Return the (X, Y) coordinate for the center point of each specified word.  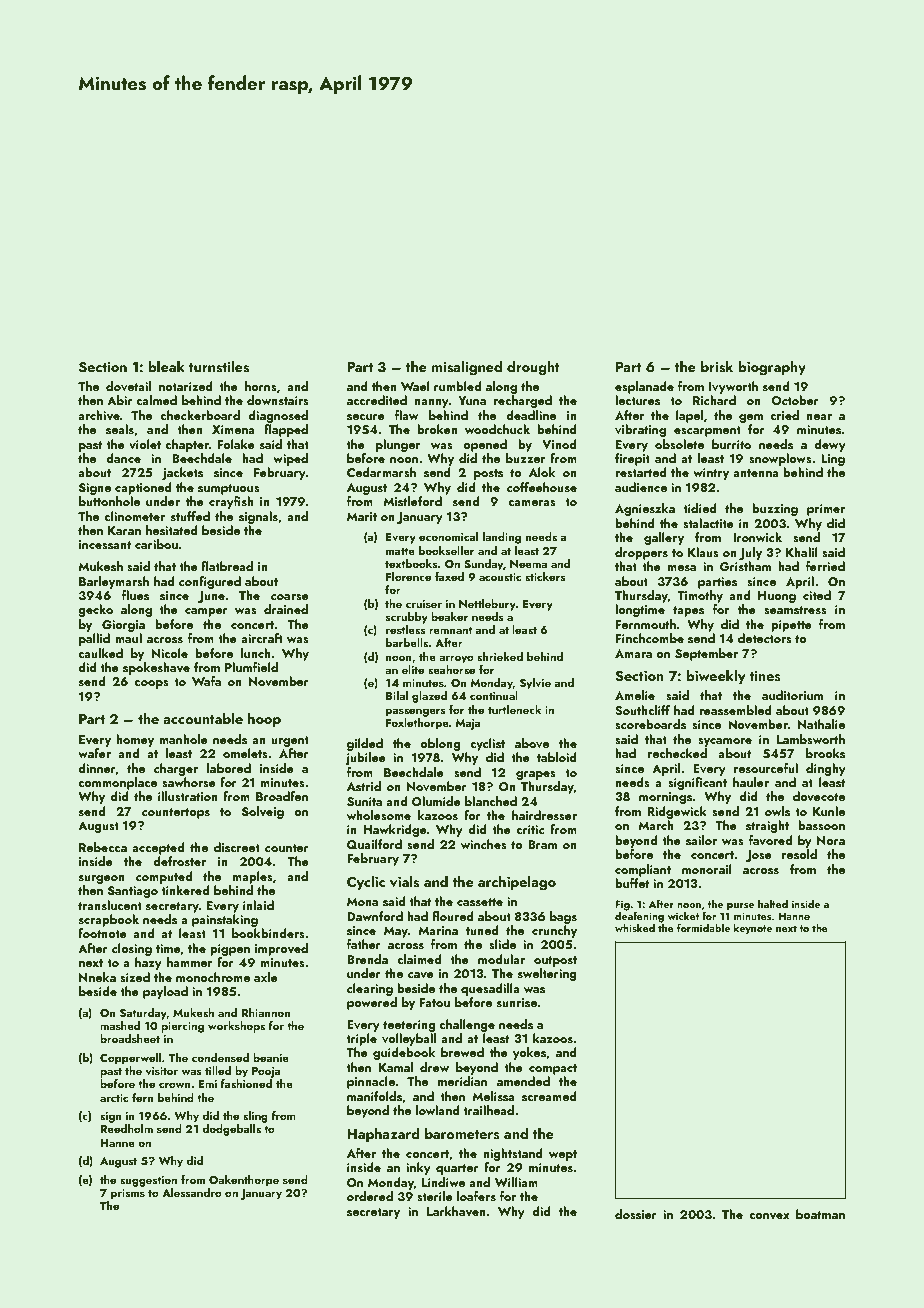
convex (769, 1216)
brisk (717, 367)
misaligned (467, 368)
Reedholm (126, 1128)
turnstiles (219, 367)
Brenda (367, 959)
